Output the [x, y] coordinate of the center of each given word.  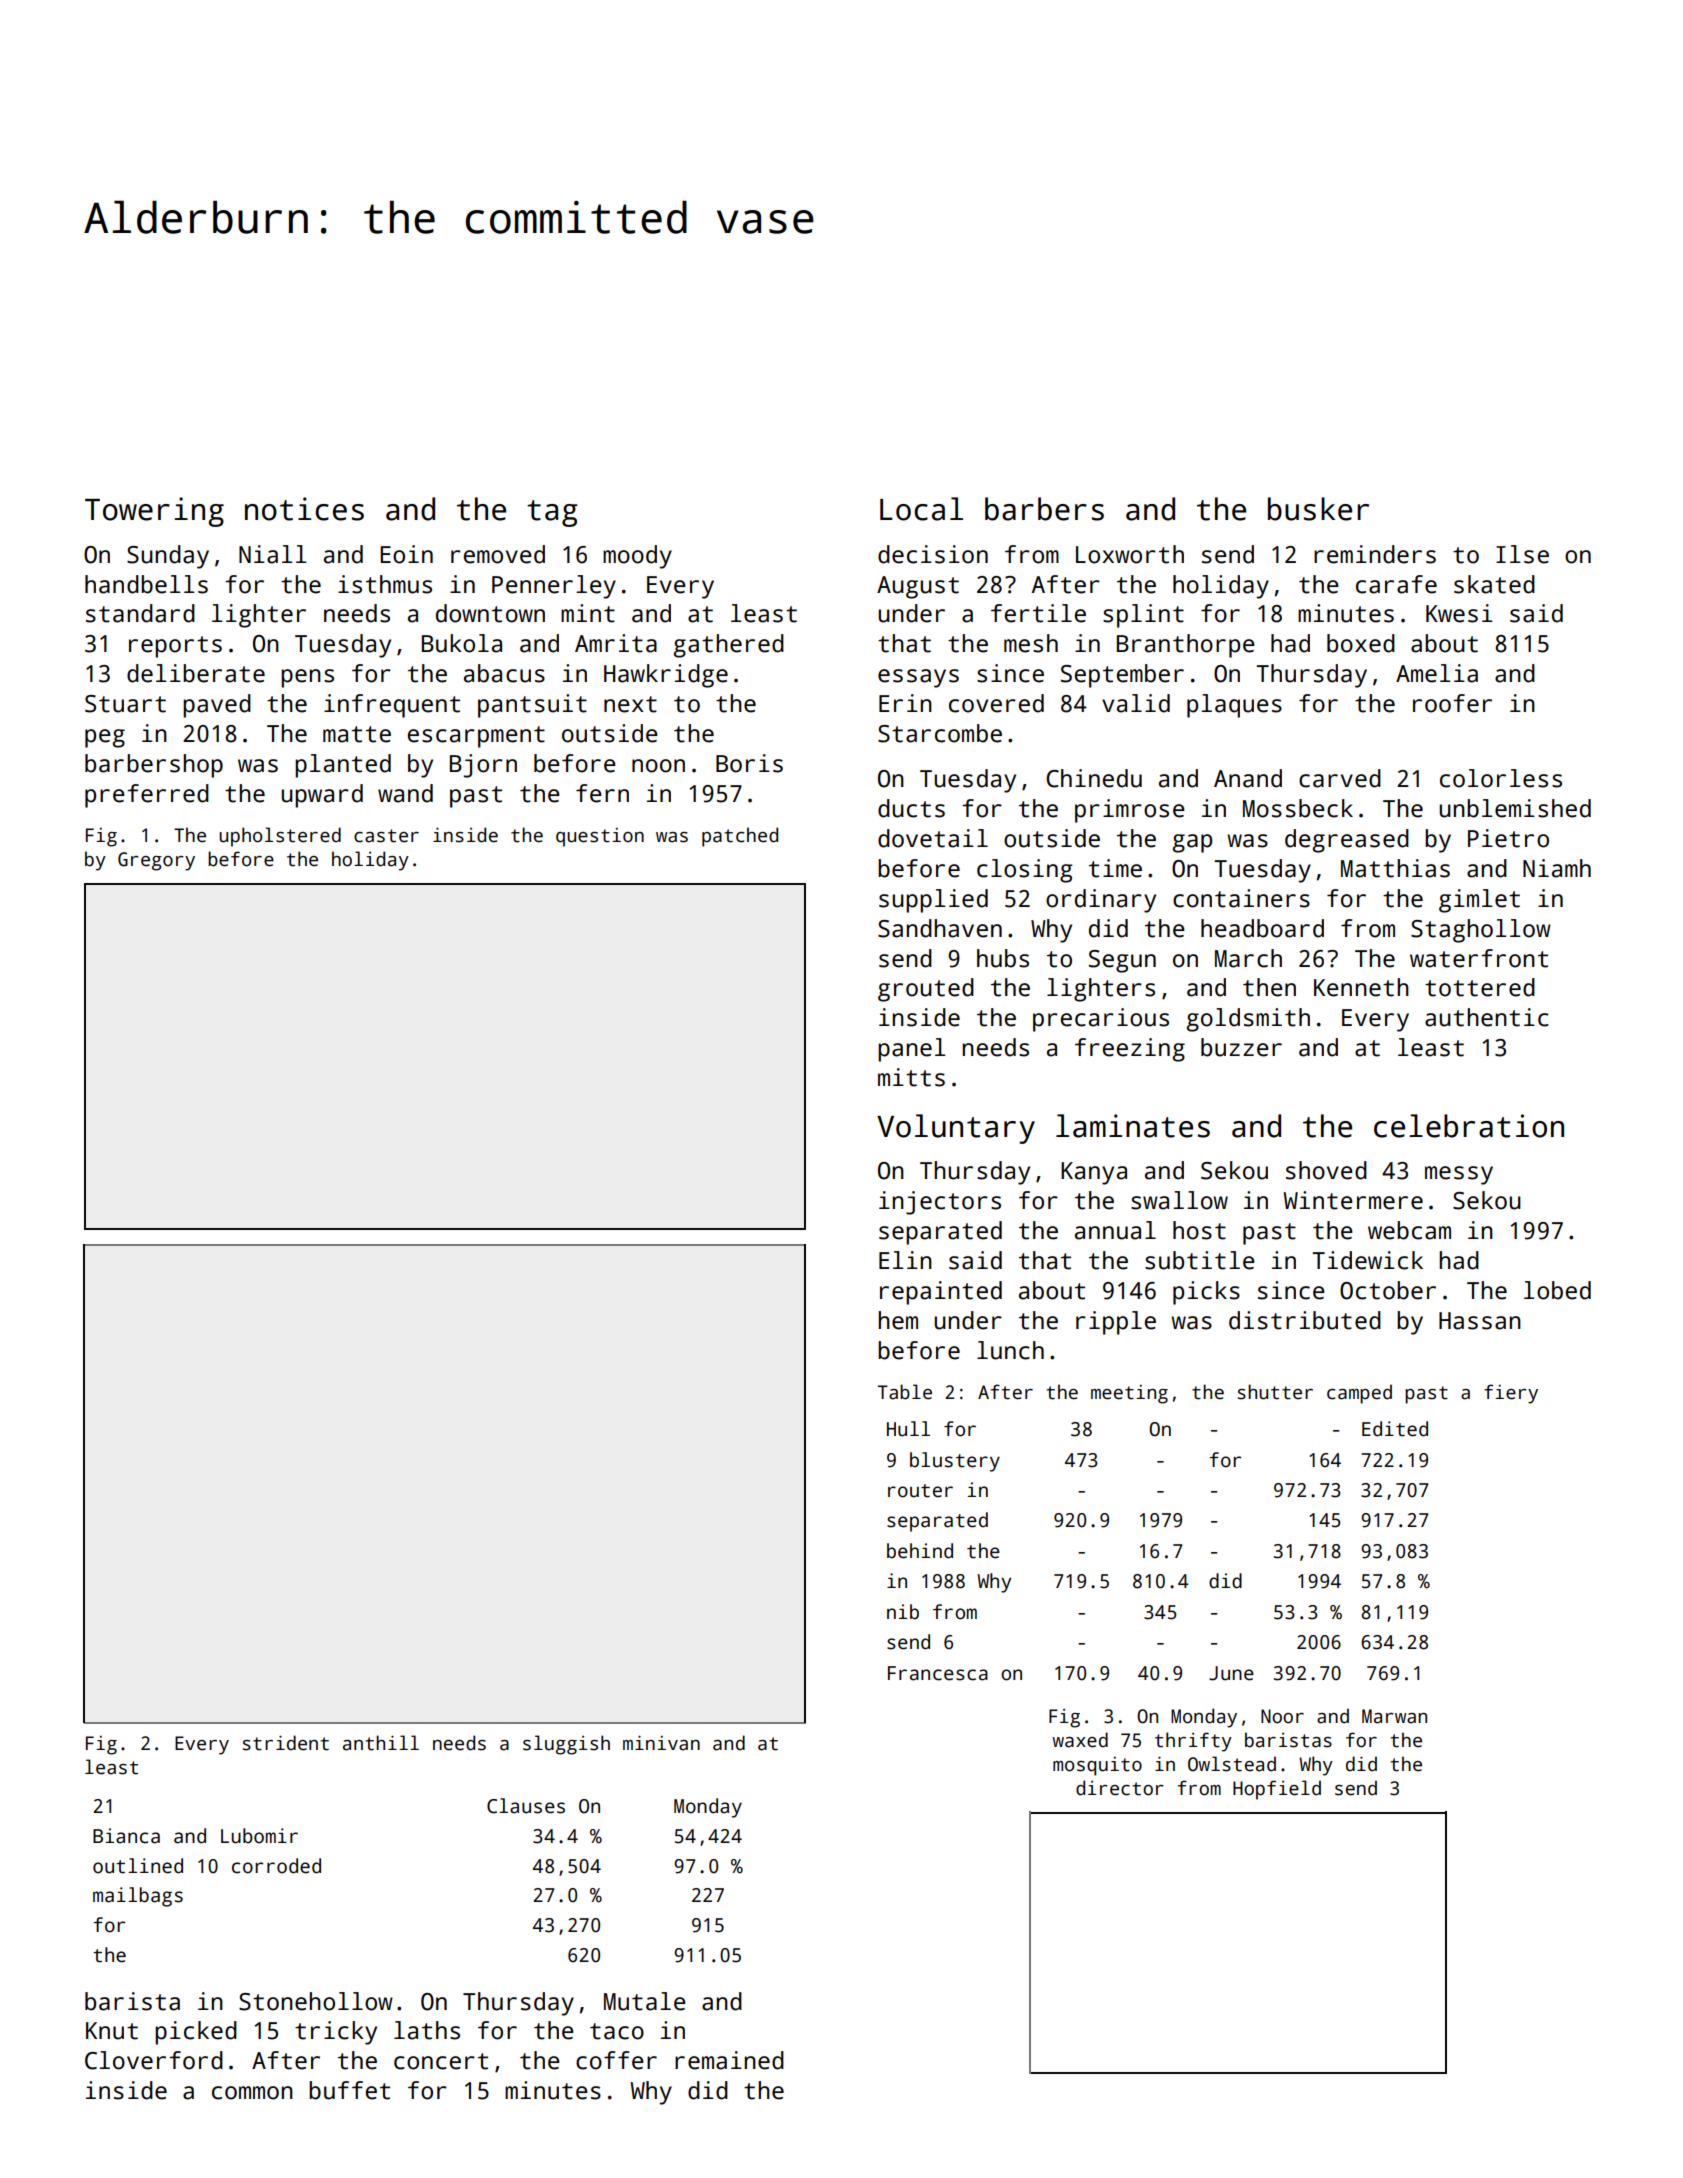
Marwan [1394, 1716]
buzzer [1241, 1047]
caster [386, 836]
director [1120, 1788]
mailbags [138, 1897]
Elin [905, 1260]
